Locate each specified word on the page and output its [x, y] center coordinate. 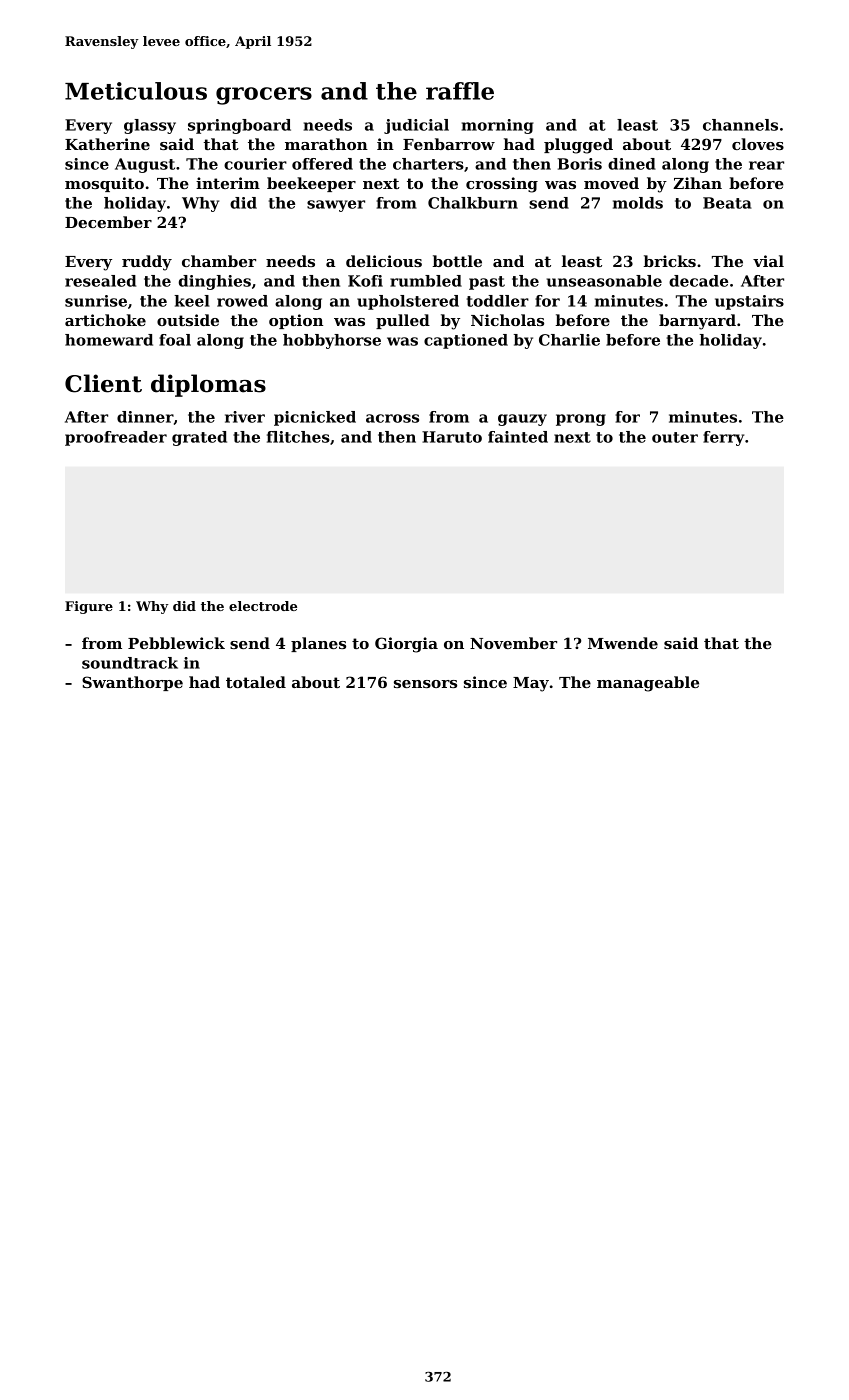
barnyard [697, 322]
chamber [219, 261]
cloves [758, 144]
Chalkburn [473, 203]
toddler [498, 301]
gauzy [522, 420]
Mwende [623, 643]
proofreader [116, 438]
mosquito [104, 184]
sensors [425, 684]
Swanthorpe [132, 683]
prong [581, 420]
